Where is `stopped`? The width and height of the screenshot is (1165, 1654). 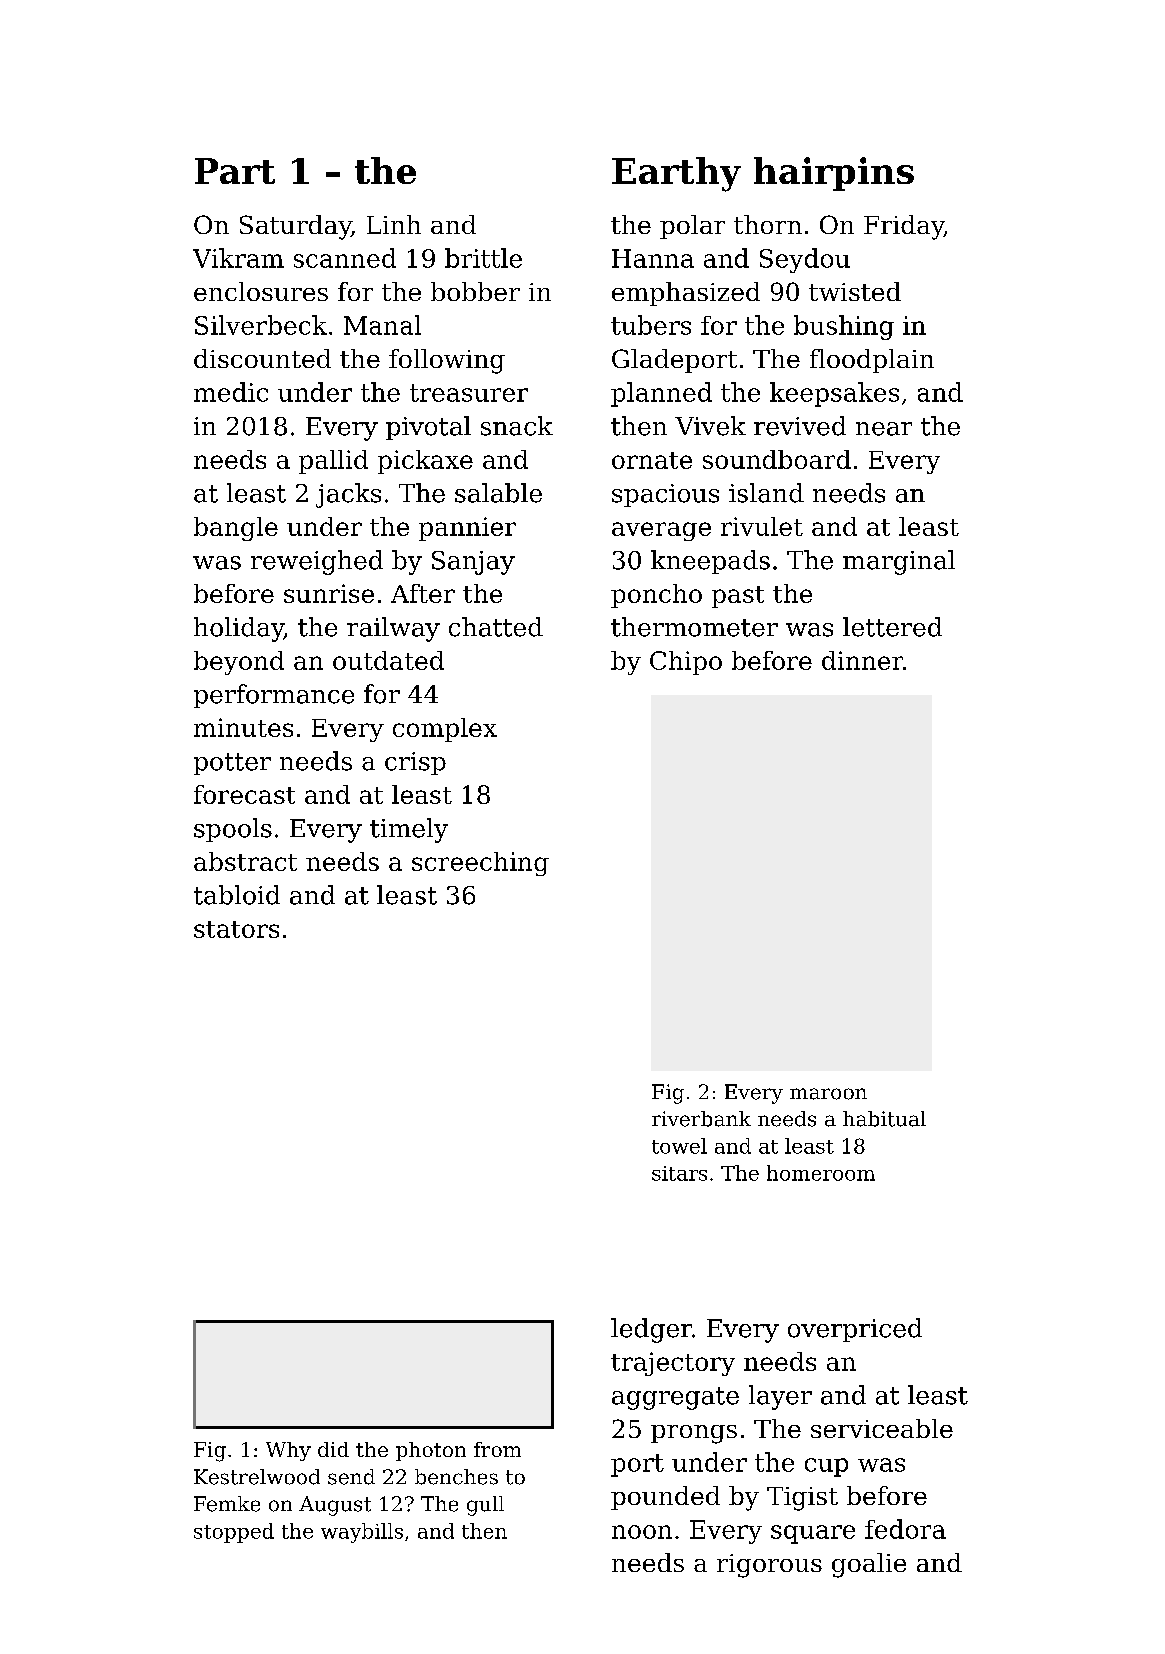 stopped is located at coordinates (234, 1533).
